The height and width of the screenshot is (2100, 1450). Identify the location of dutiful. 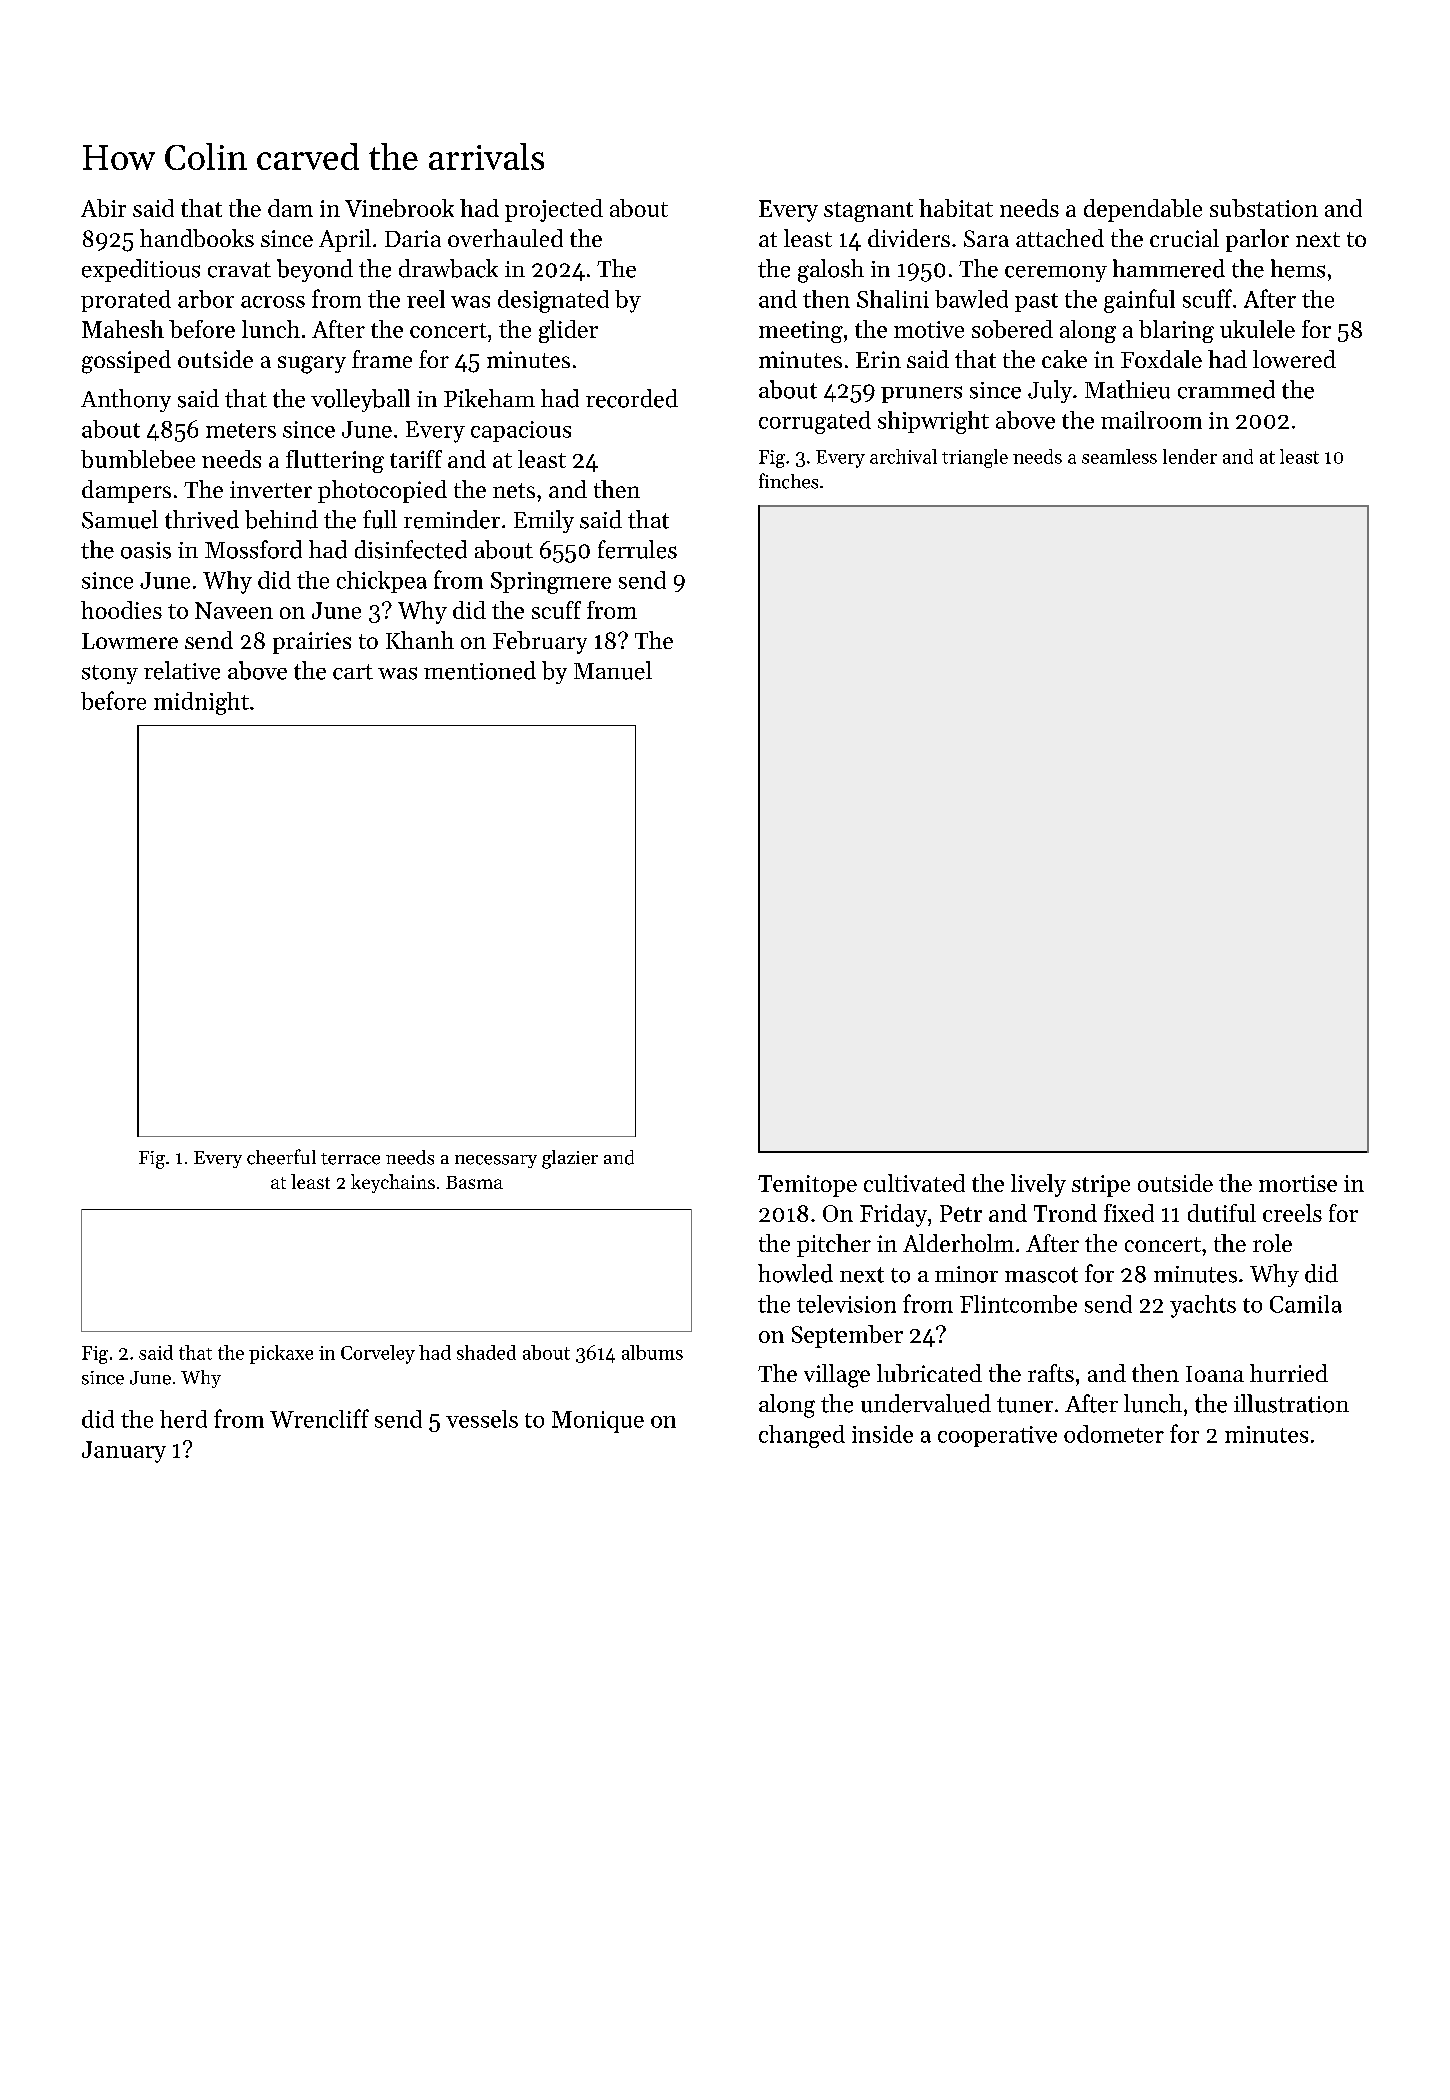
(1222, 1213).
